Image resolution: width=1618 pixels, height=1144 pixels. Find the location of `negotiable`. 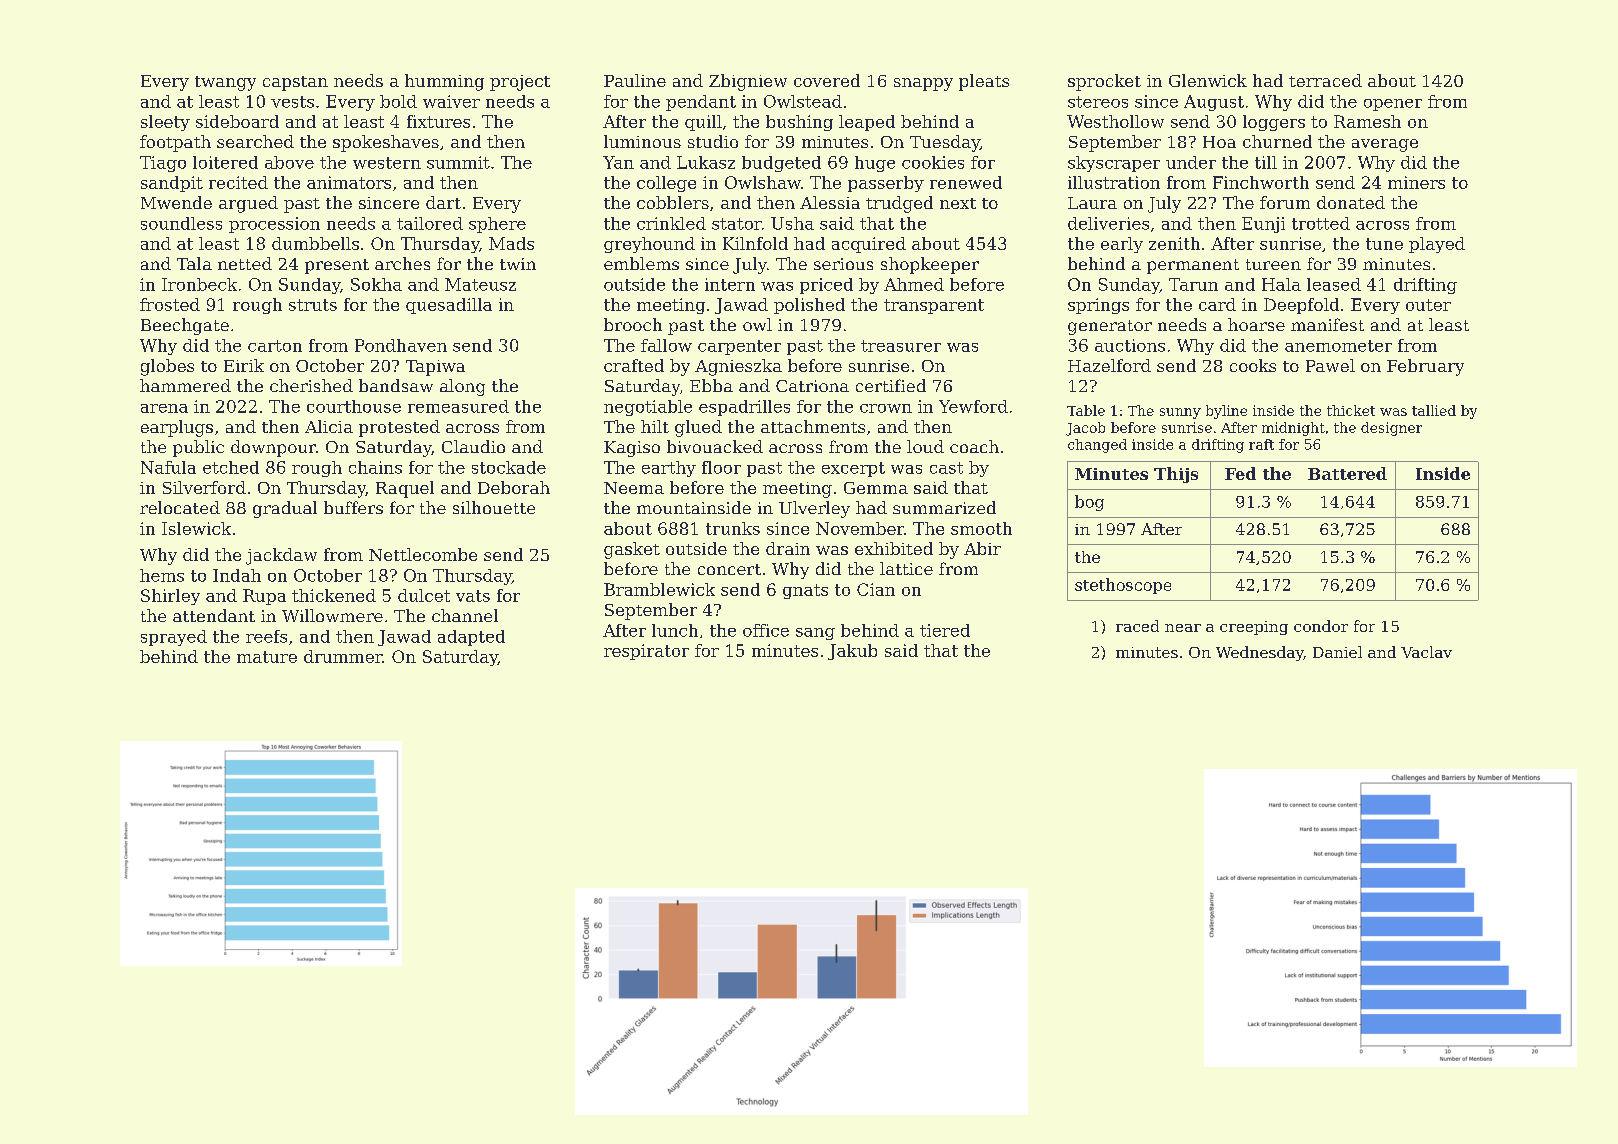

negotiable is located at coordinates (648, 408).
